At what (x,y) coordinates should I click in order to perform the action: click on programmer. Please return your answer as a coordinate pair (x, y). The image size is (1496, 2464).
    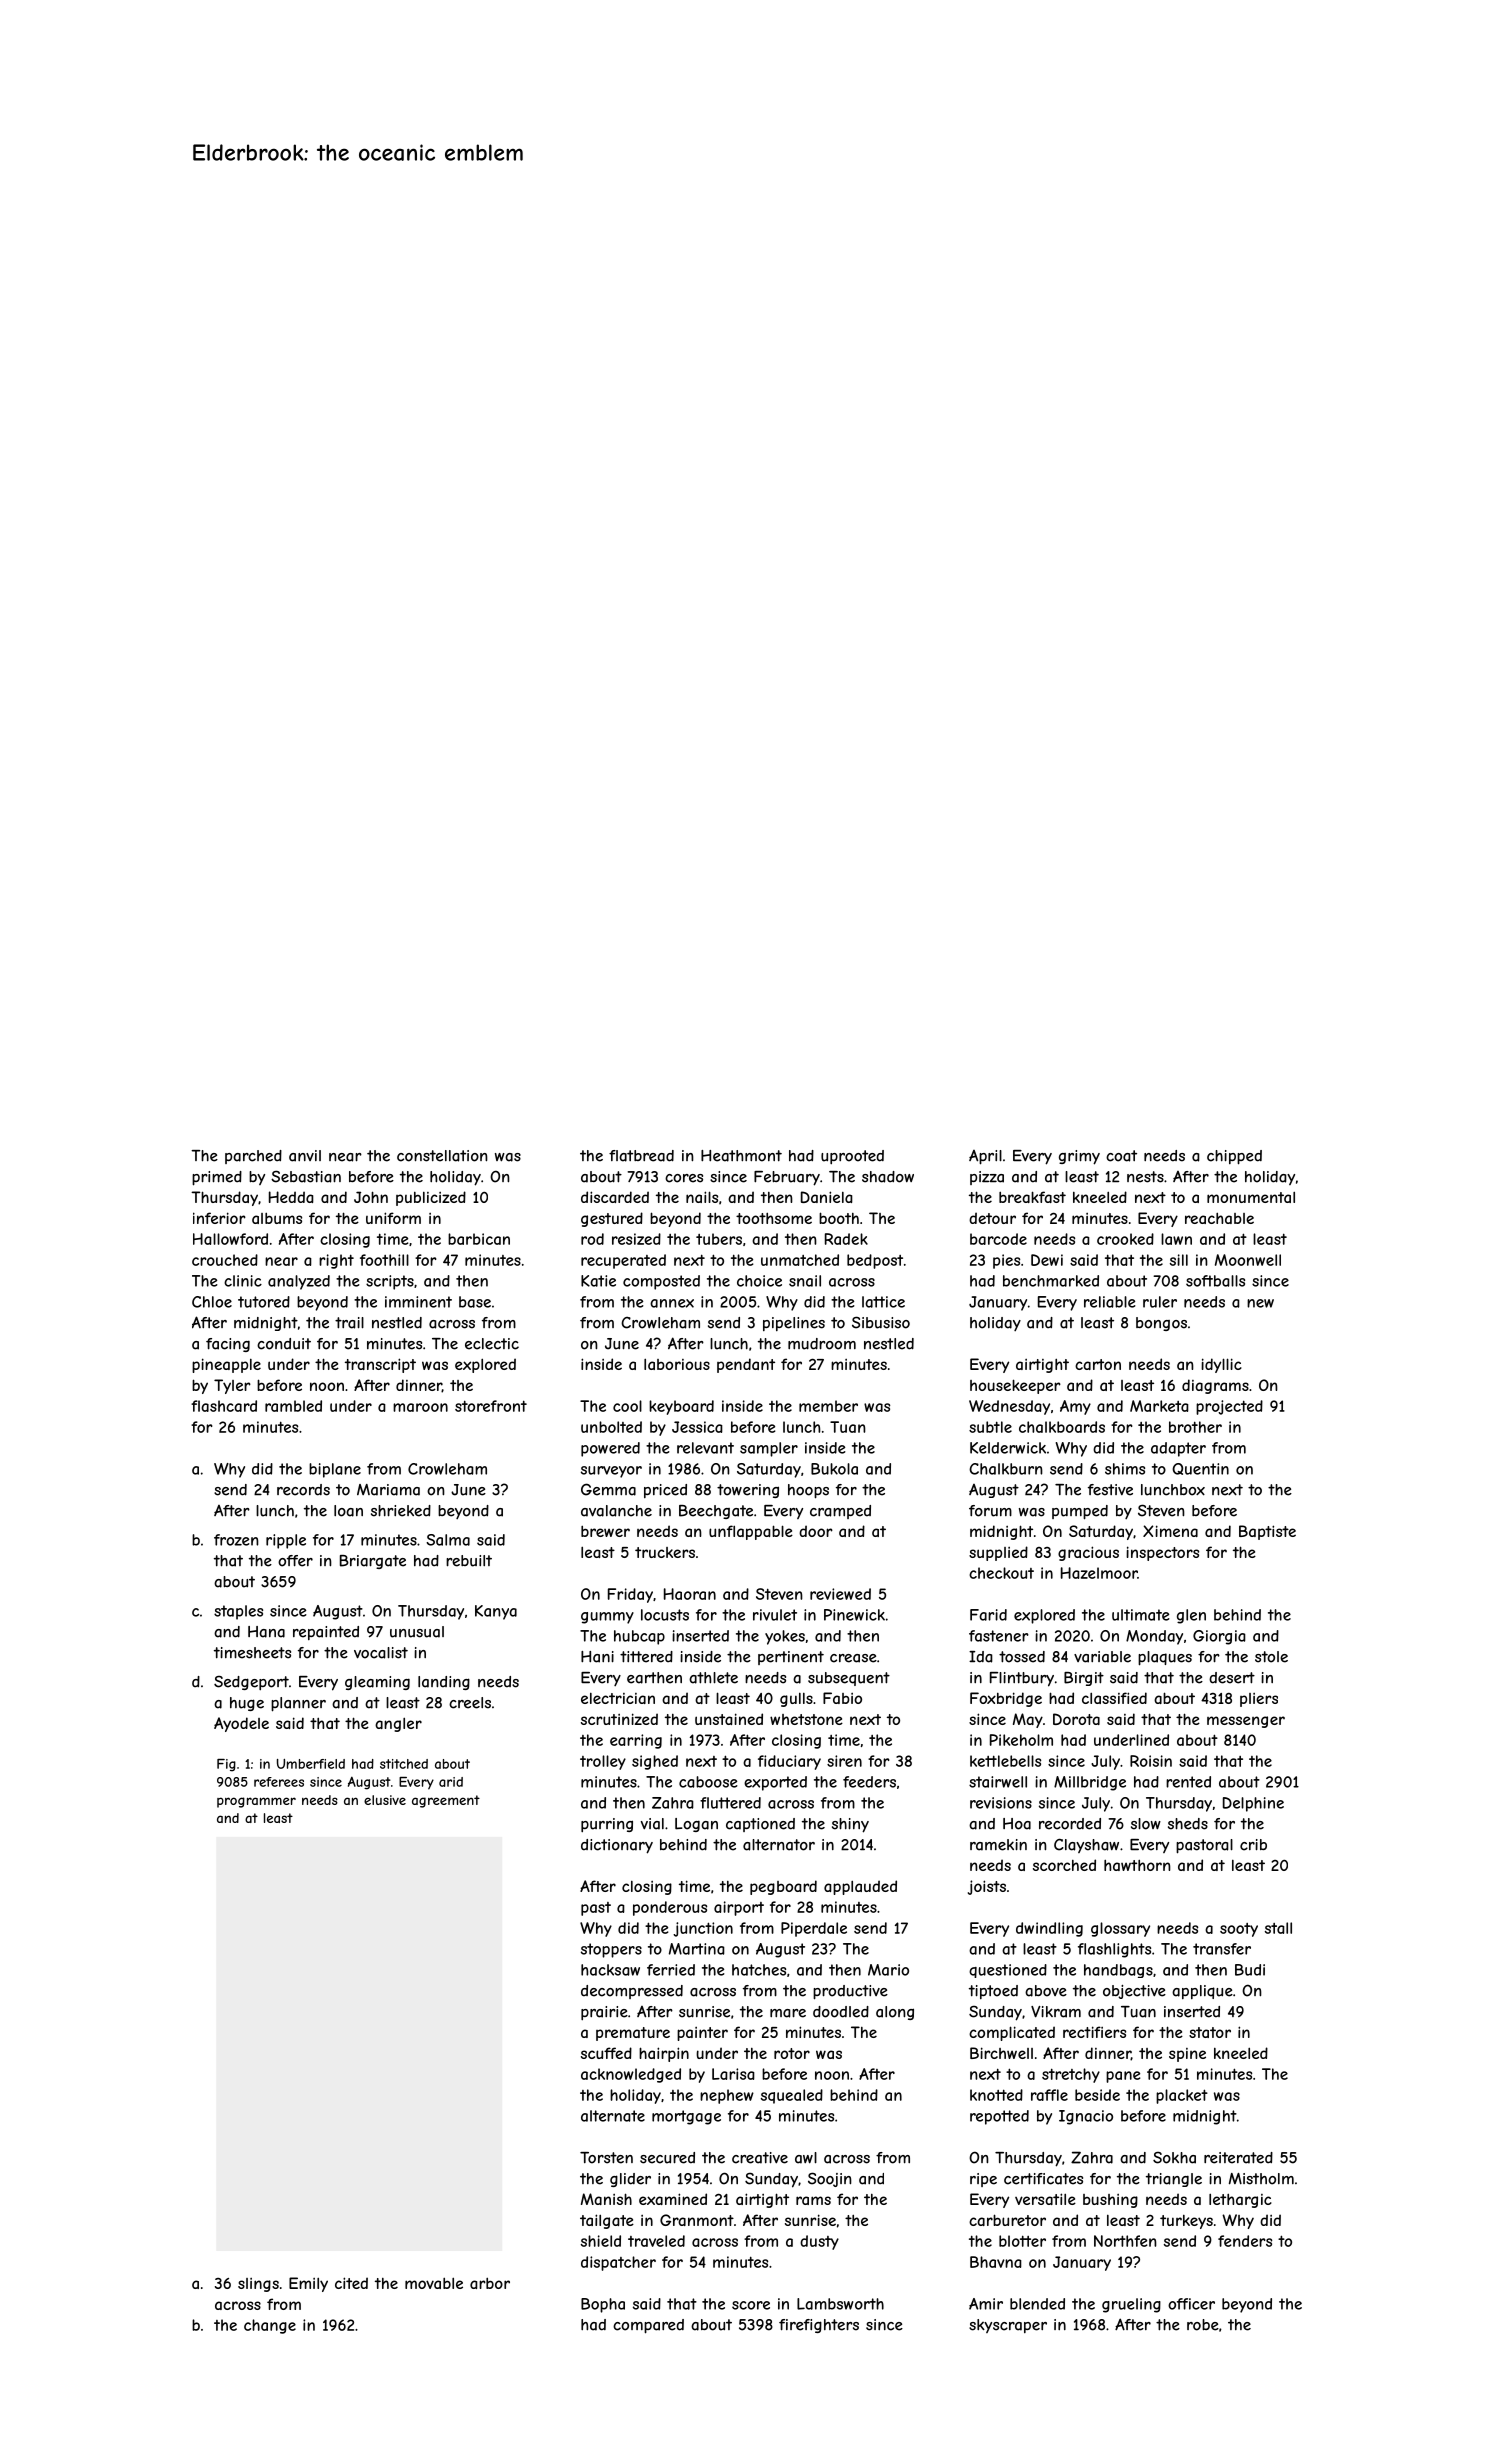
    Looking at the image, I should click on (256, 1802).
